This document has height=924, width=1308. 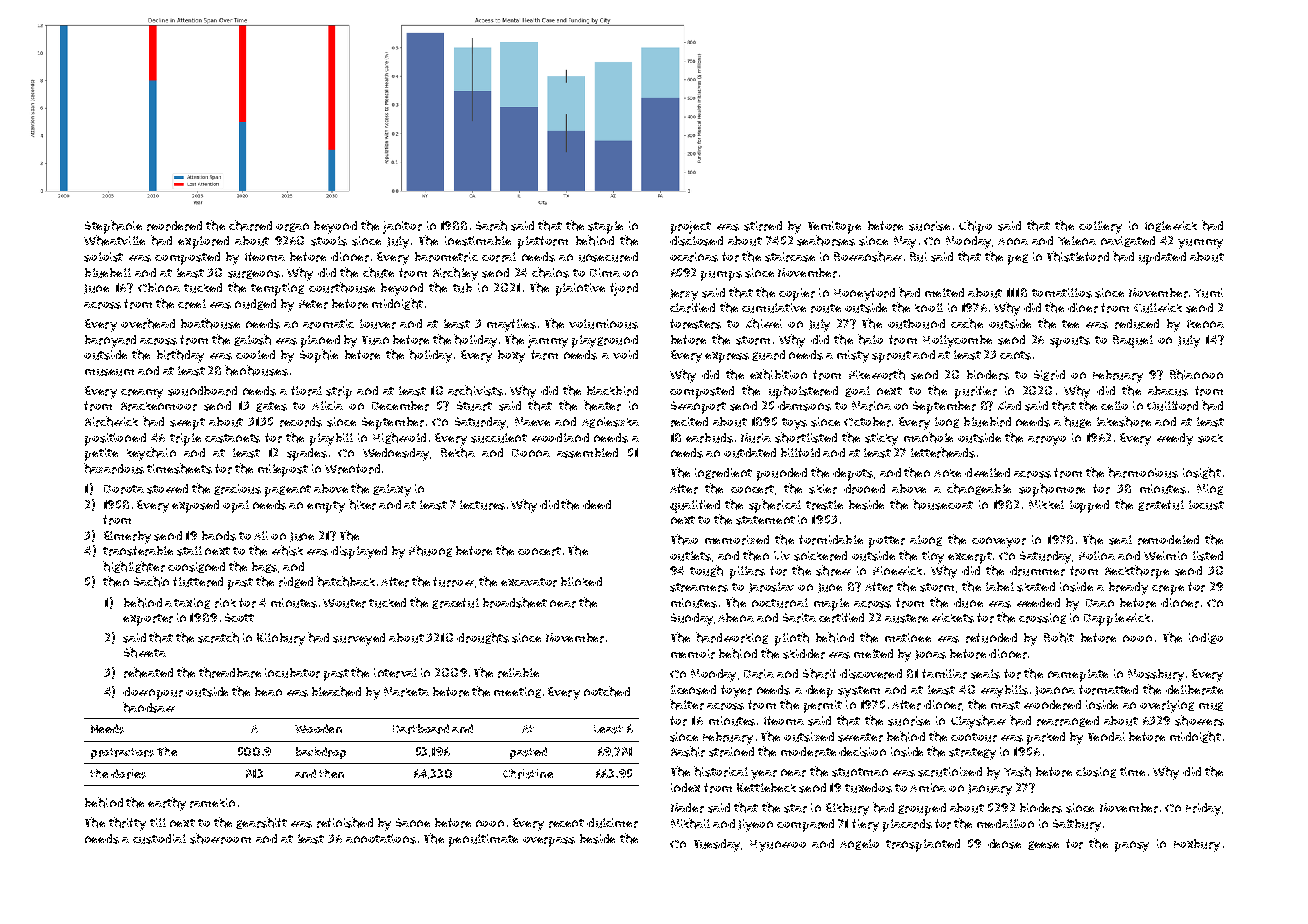 I want to click on guard, so click(x=768, y=355).
